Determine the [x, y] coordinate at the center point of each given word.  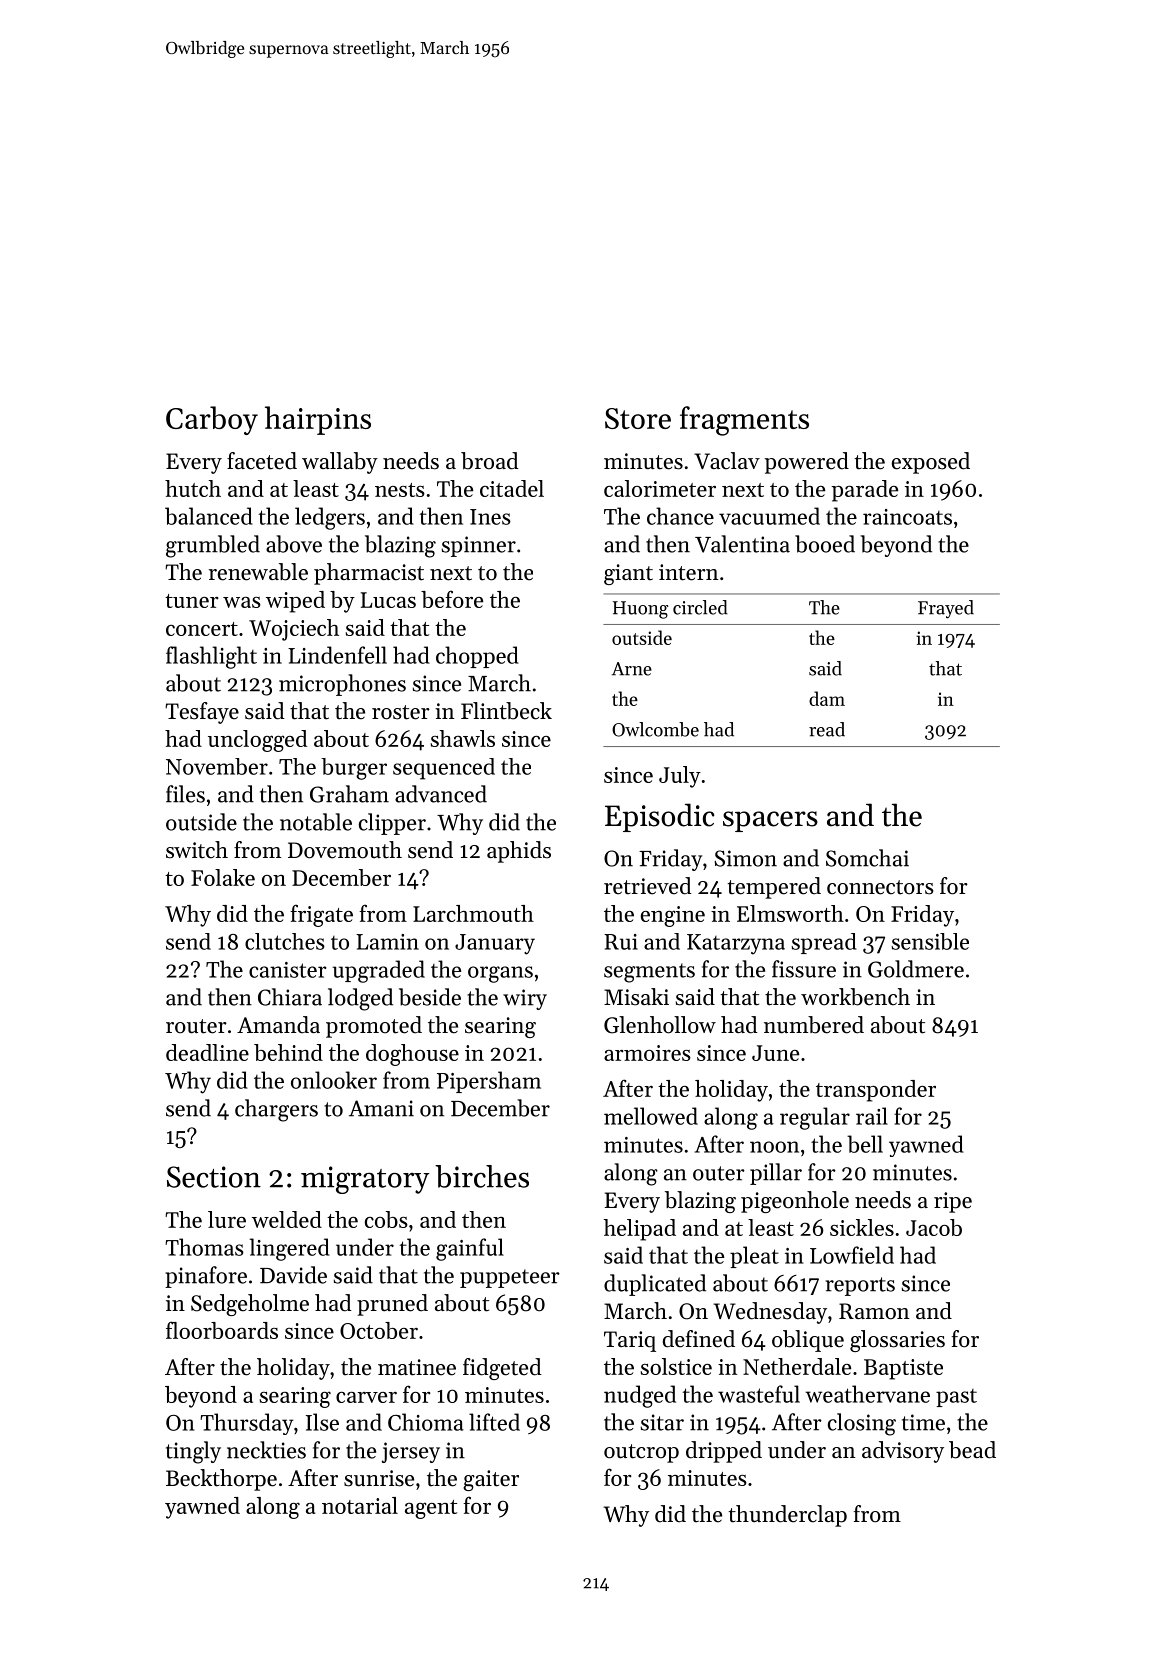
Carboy [212, 420]
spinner [479, 546]
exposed [931, 463]
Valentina [742, 544]
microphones [342, 685]
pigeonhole [795, 1202]
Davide [293, 1275]
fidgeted [502, 1369]
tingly [193, 1452]
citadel [512, 488]
